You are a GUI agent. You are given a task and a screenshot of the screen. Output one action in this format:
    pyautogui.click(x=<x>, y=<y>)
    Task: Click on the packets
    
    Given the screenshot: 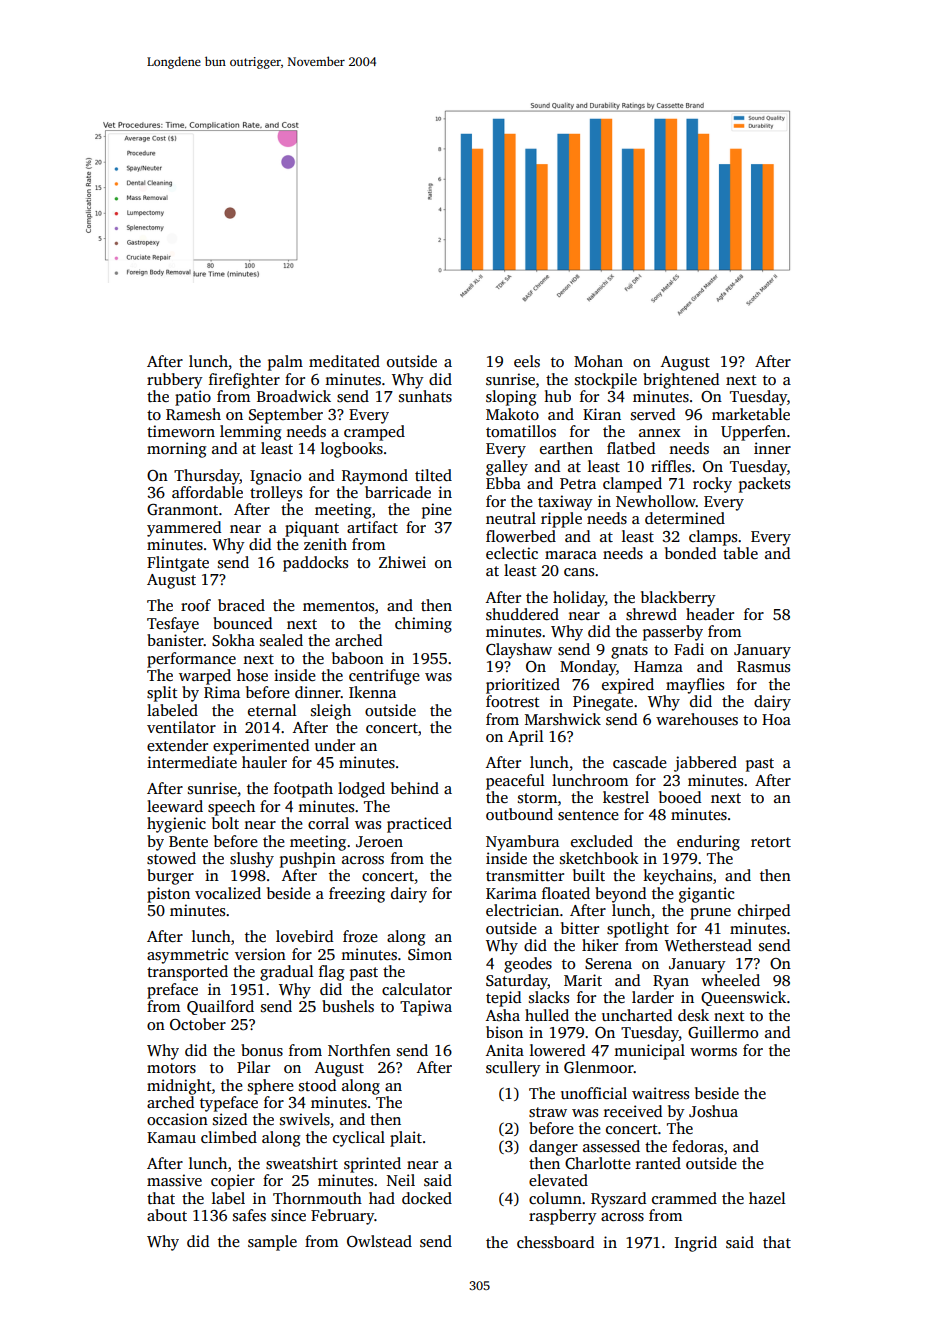 What is the action you would take?
    pyautogui.click(x=764, y=485)
